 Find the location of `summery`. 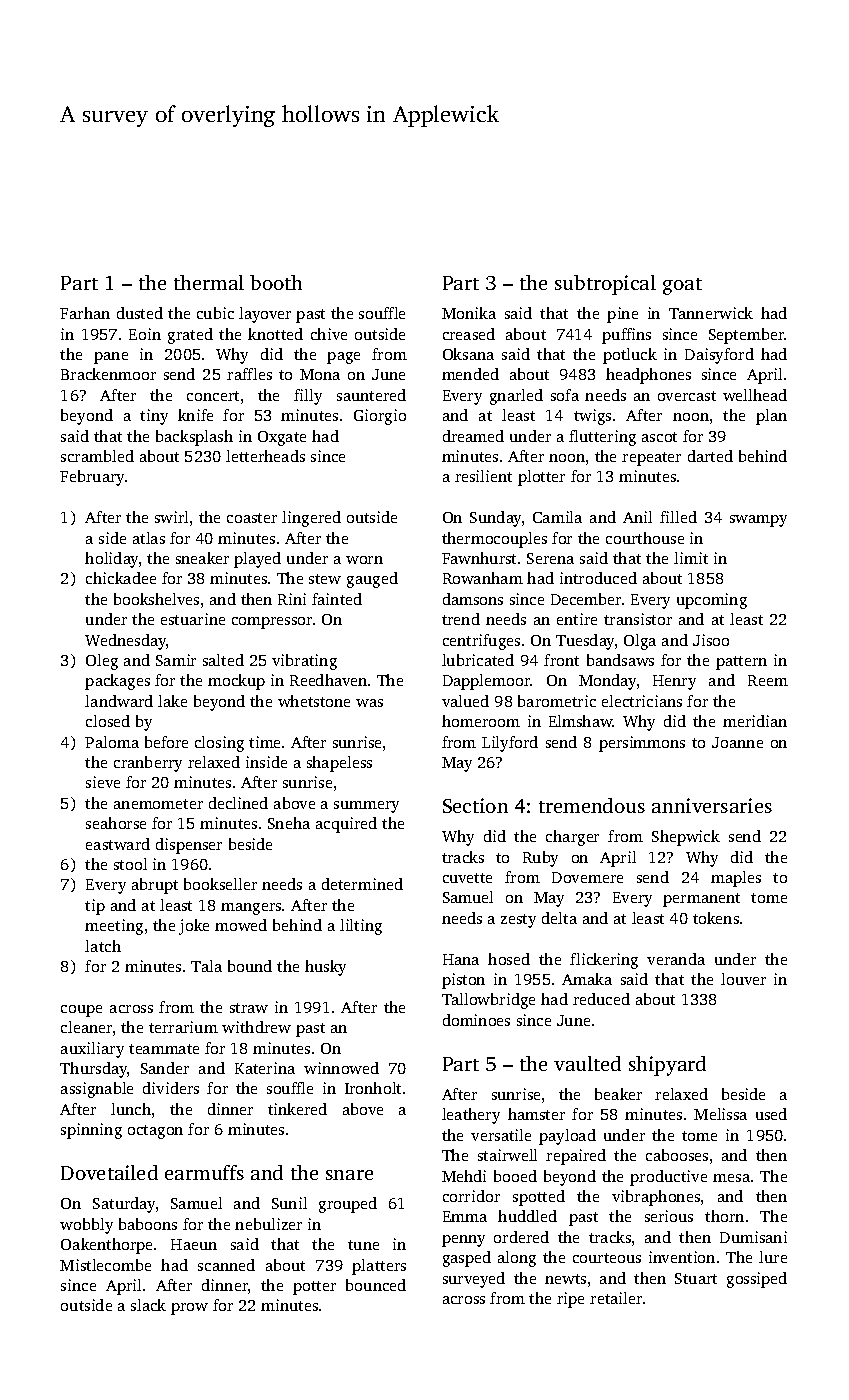

summery is located at coordinates (366, 807).
